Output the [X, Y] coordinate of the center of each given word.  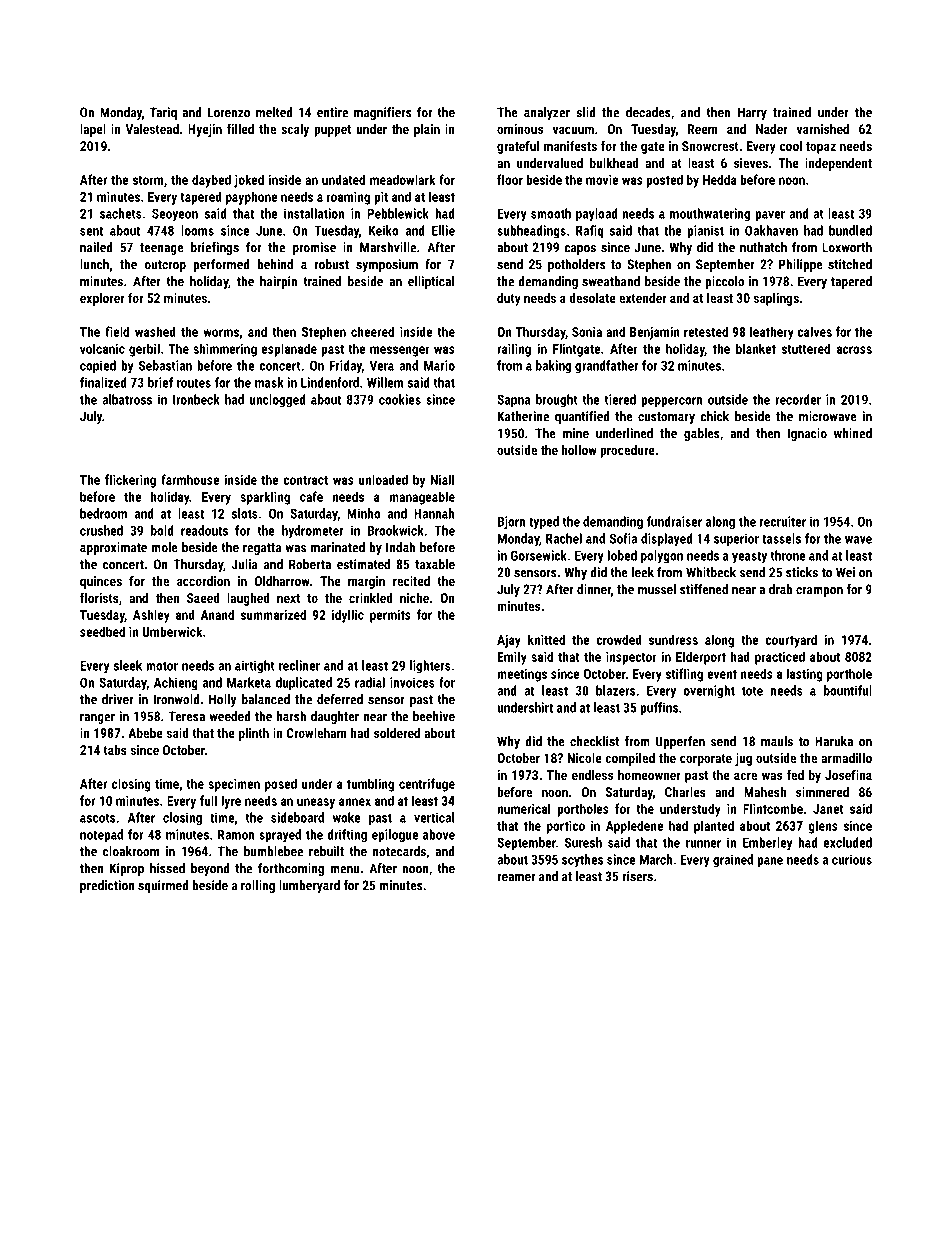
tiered [620, 399]
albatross [127, 399]
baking [553, 367]
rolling [258, 886]
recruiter [783, 521]
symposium [387, 265]
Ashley [151, 616]
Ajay [509, 641]
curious [852, 859]
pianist [705, 231]
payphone [252, 198]
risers [637, 876]
